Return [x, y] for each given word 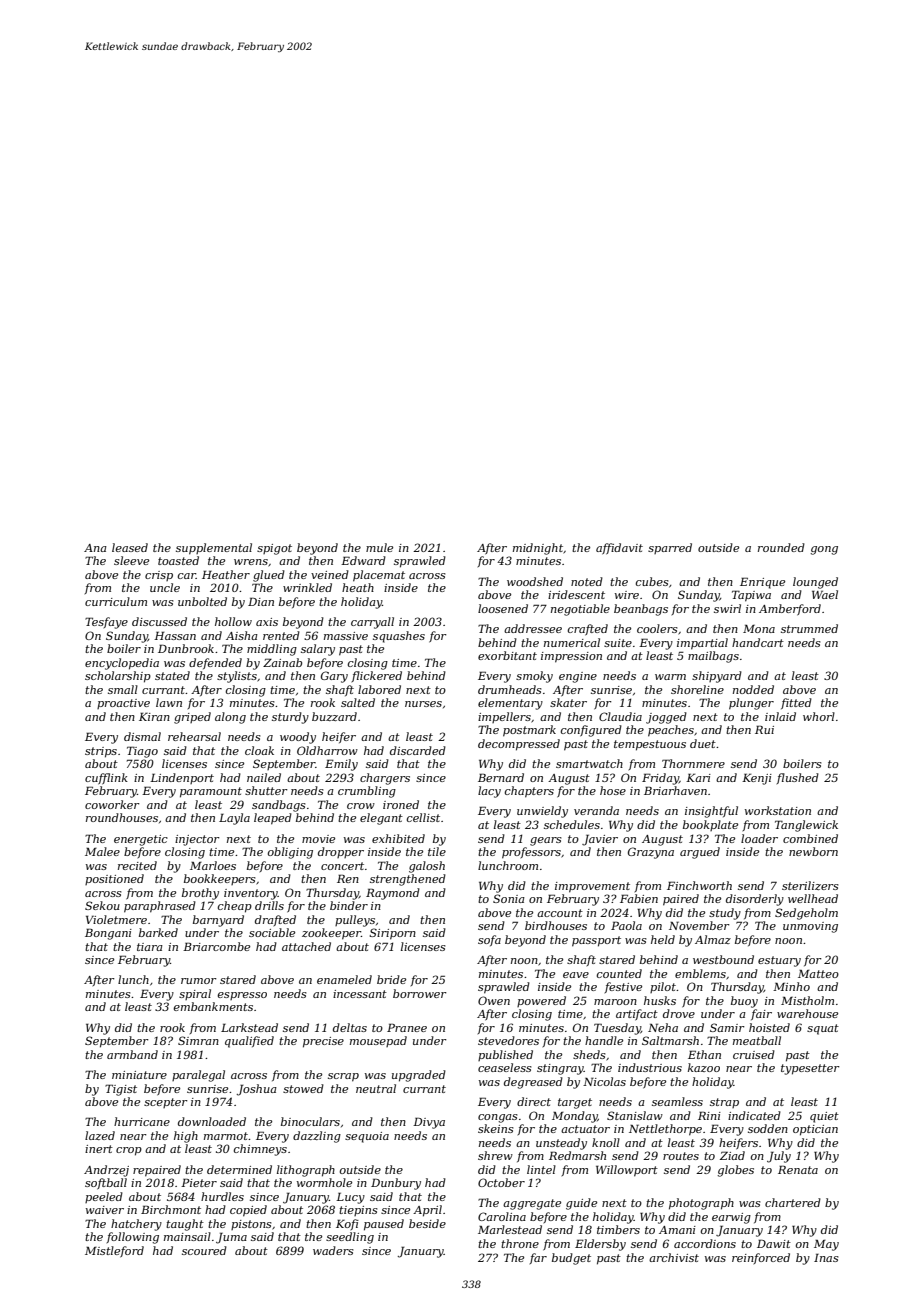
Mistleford [114, 1252]
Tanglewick [806, 826]
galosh [427, 867]
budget [571, 1259]
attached [306, 946]
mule [379, 547]
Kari [698, 777]
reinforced [761, 1258]
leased [130, 547]
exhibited [398, 838]
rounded [781, 547]
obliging [290, 853]
